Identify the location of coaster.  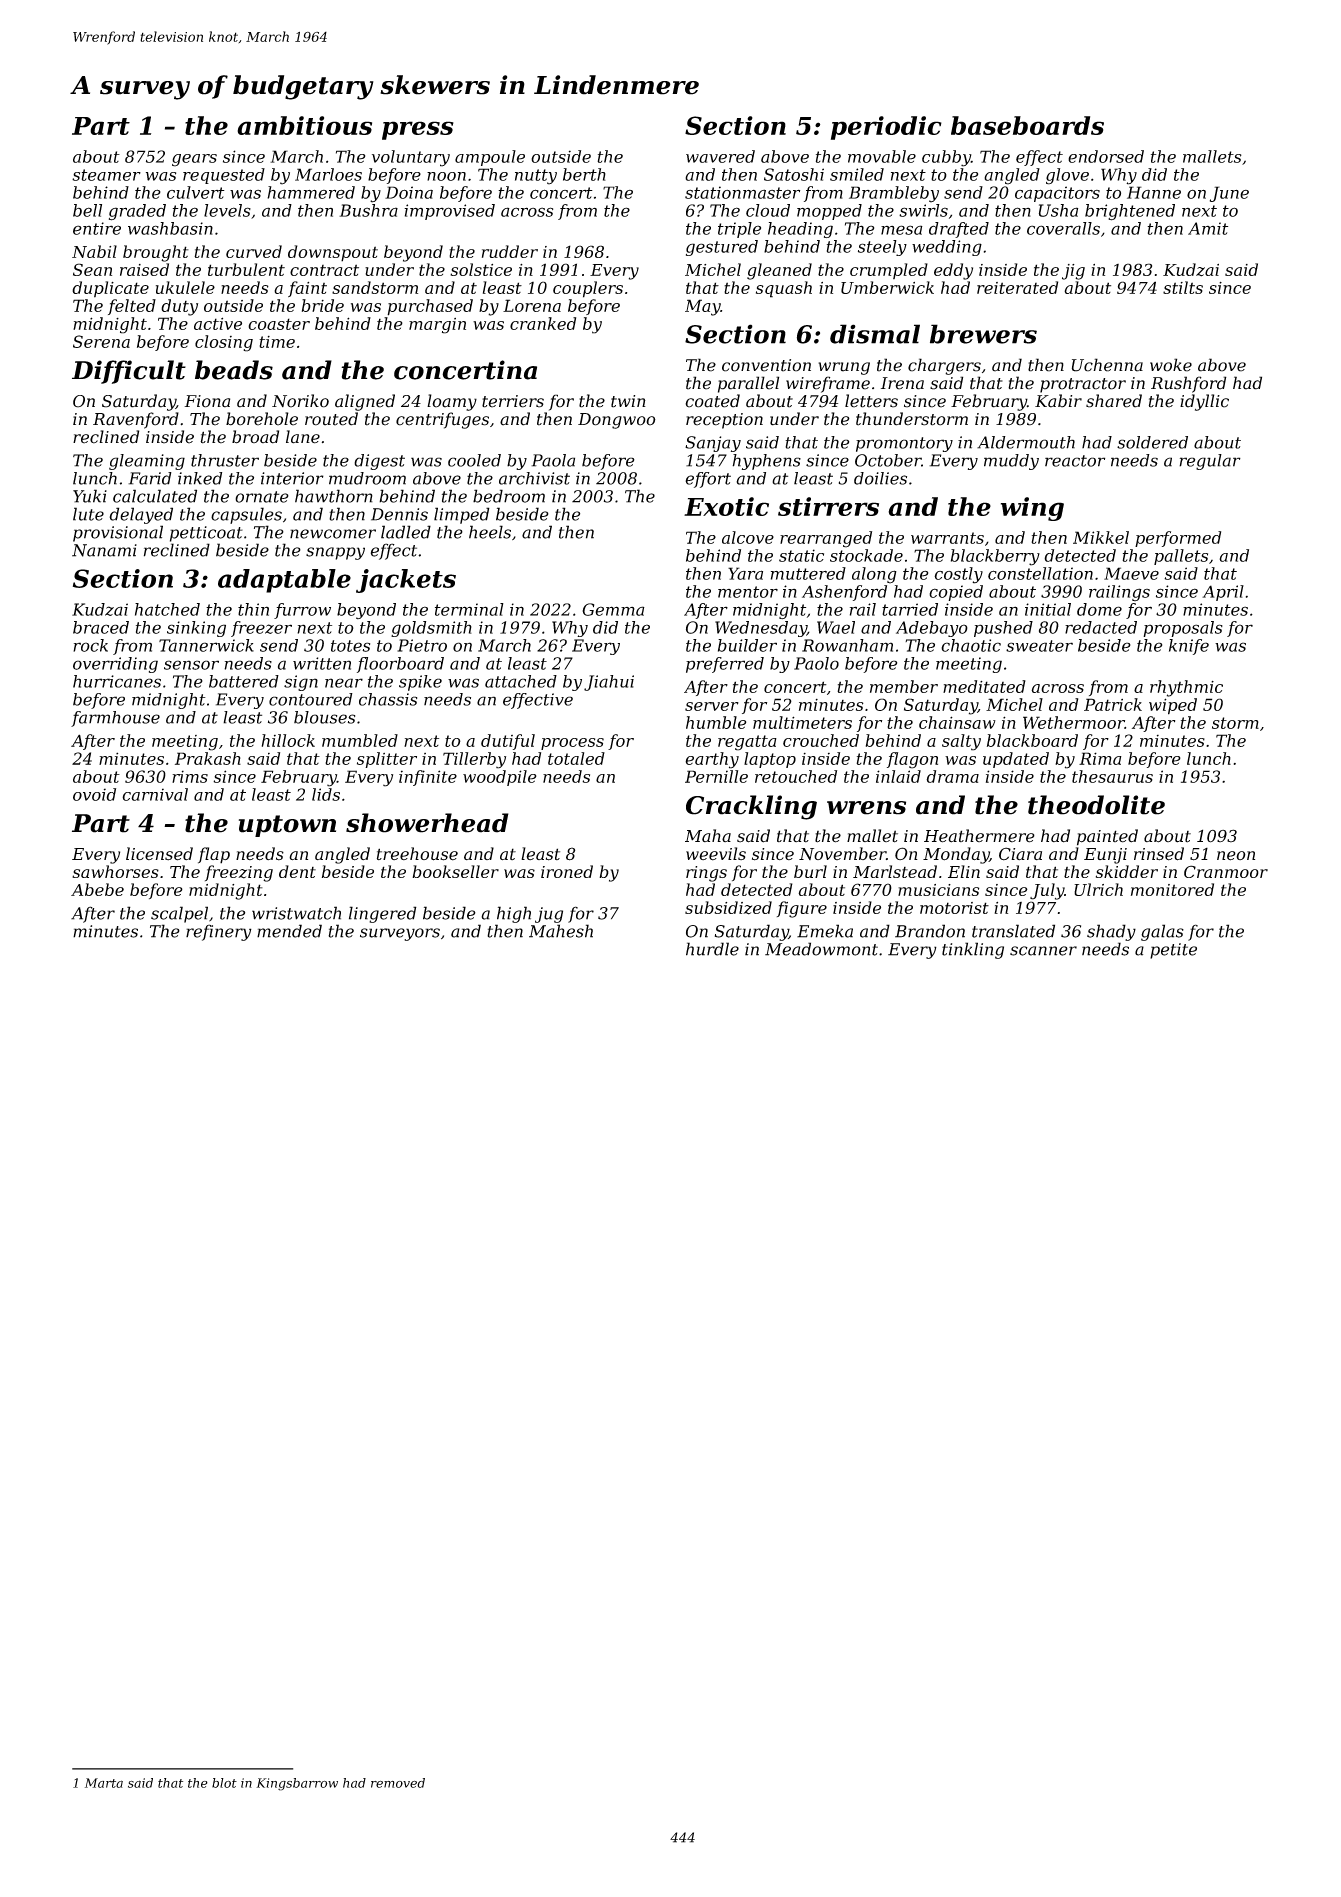
(279, 324).
